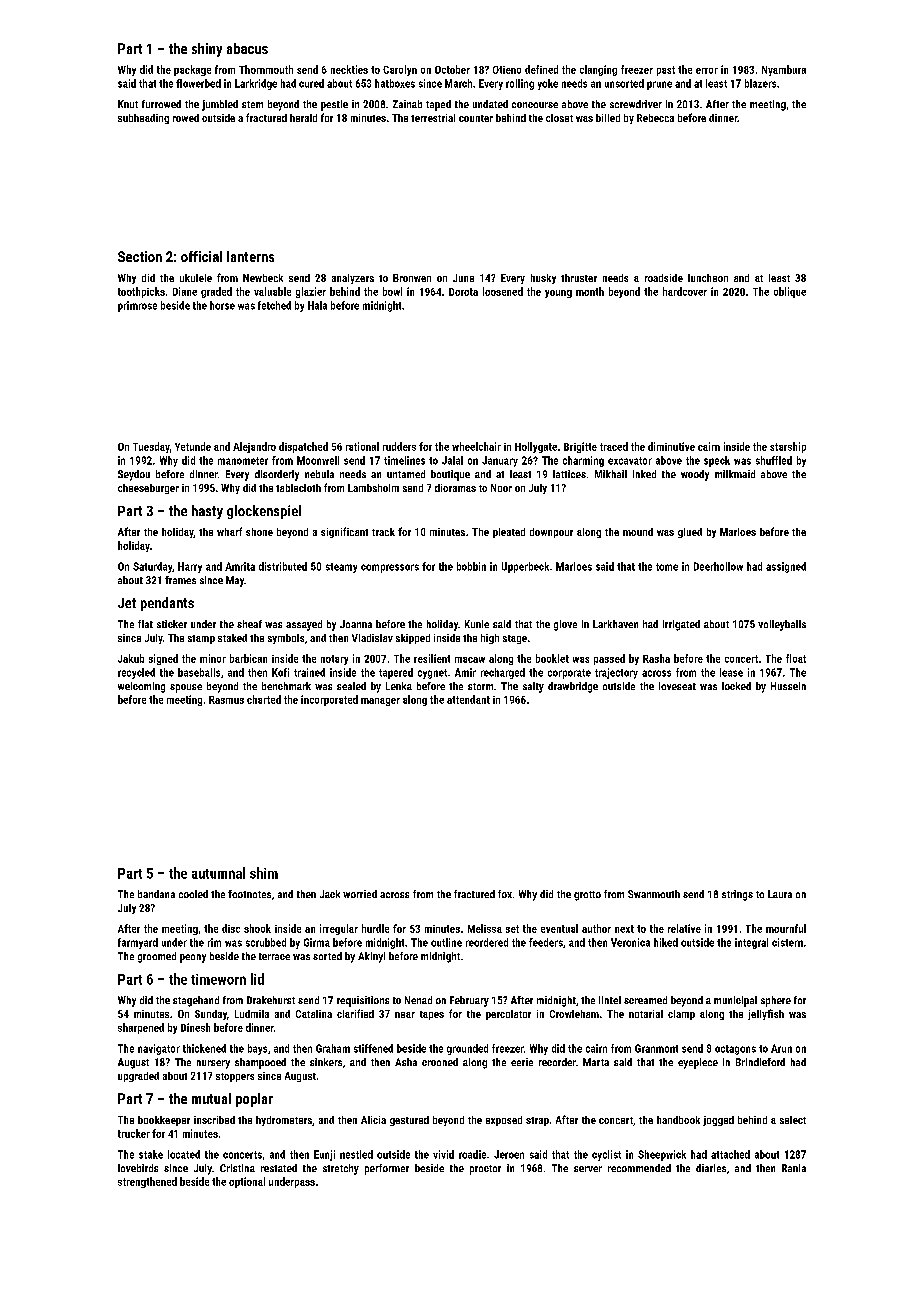  Describe the element at coordinates (708, 278) in the screenshot. I see `luncheon` at that location.
